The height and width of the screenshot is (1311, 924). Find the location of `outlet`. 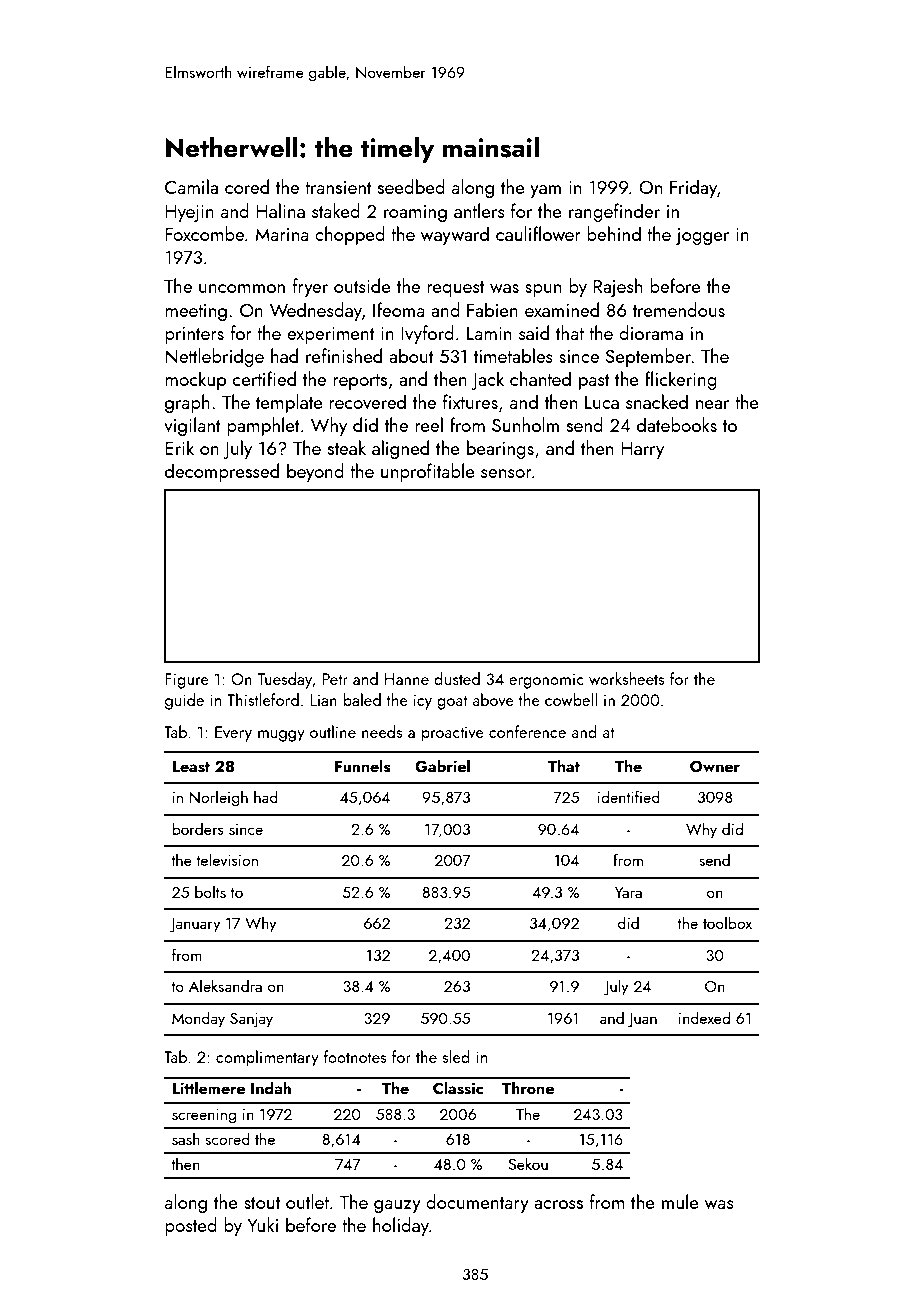

outlet is located at coordinates (307, 1201).
